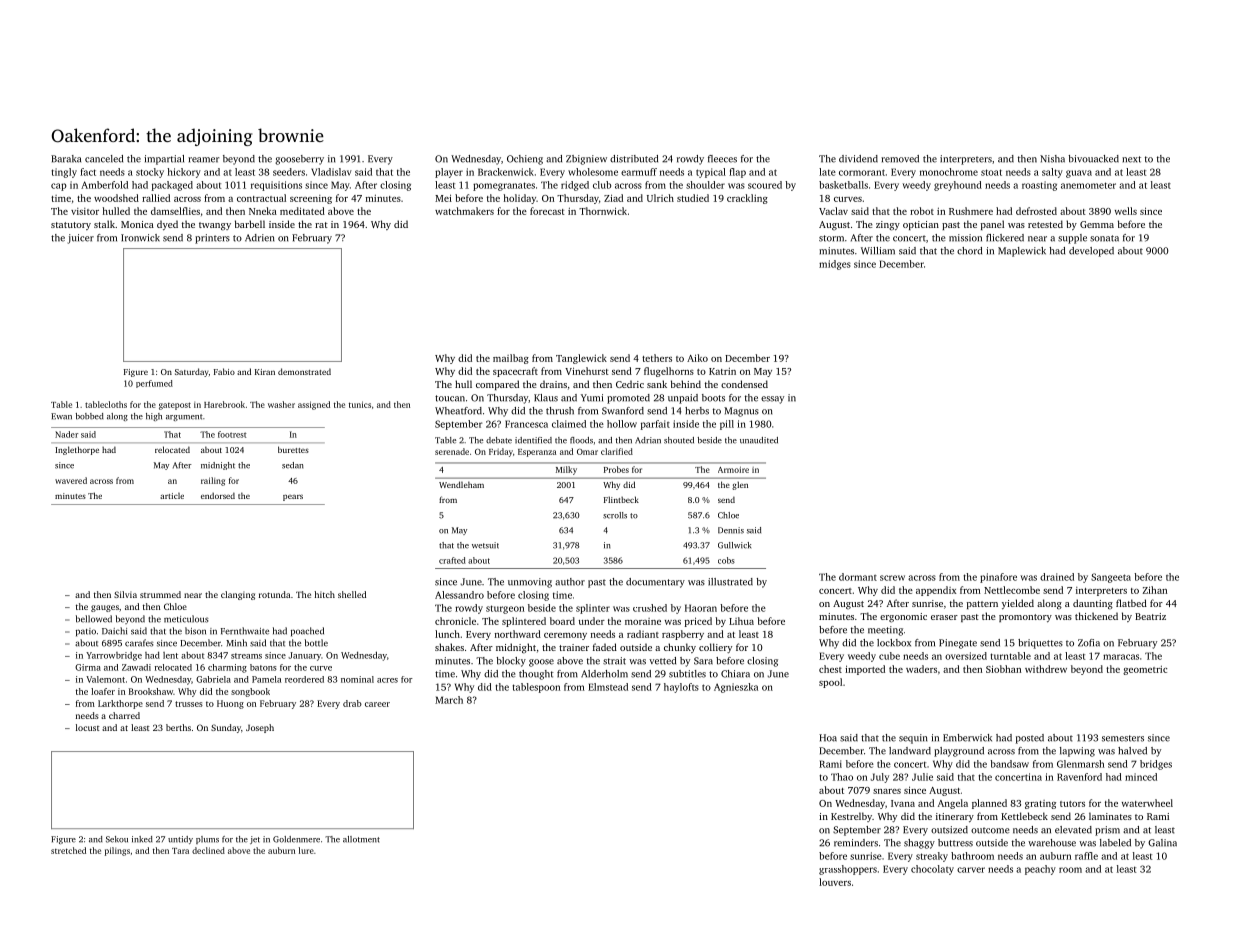  I want to click on monochrome, so click(949, 172).
